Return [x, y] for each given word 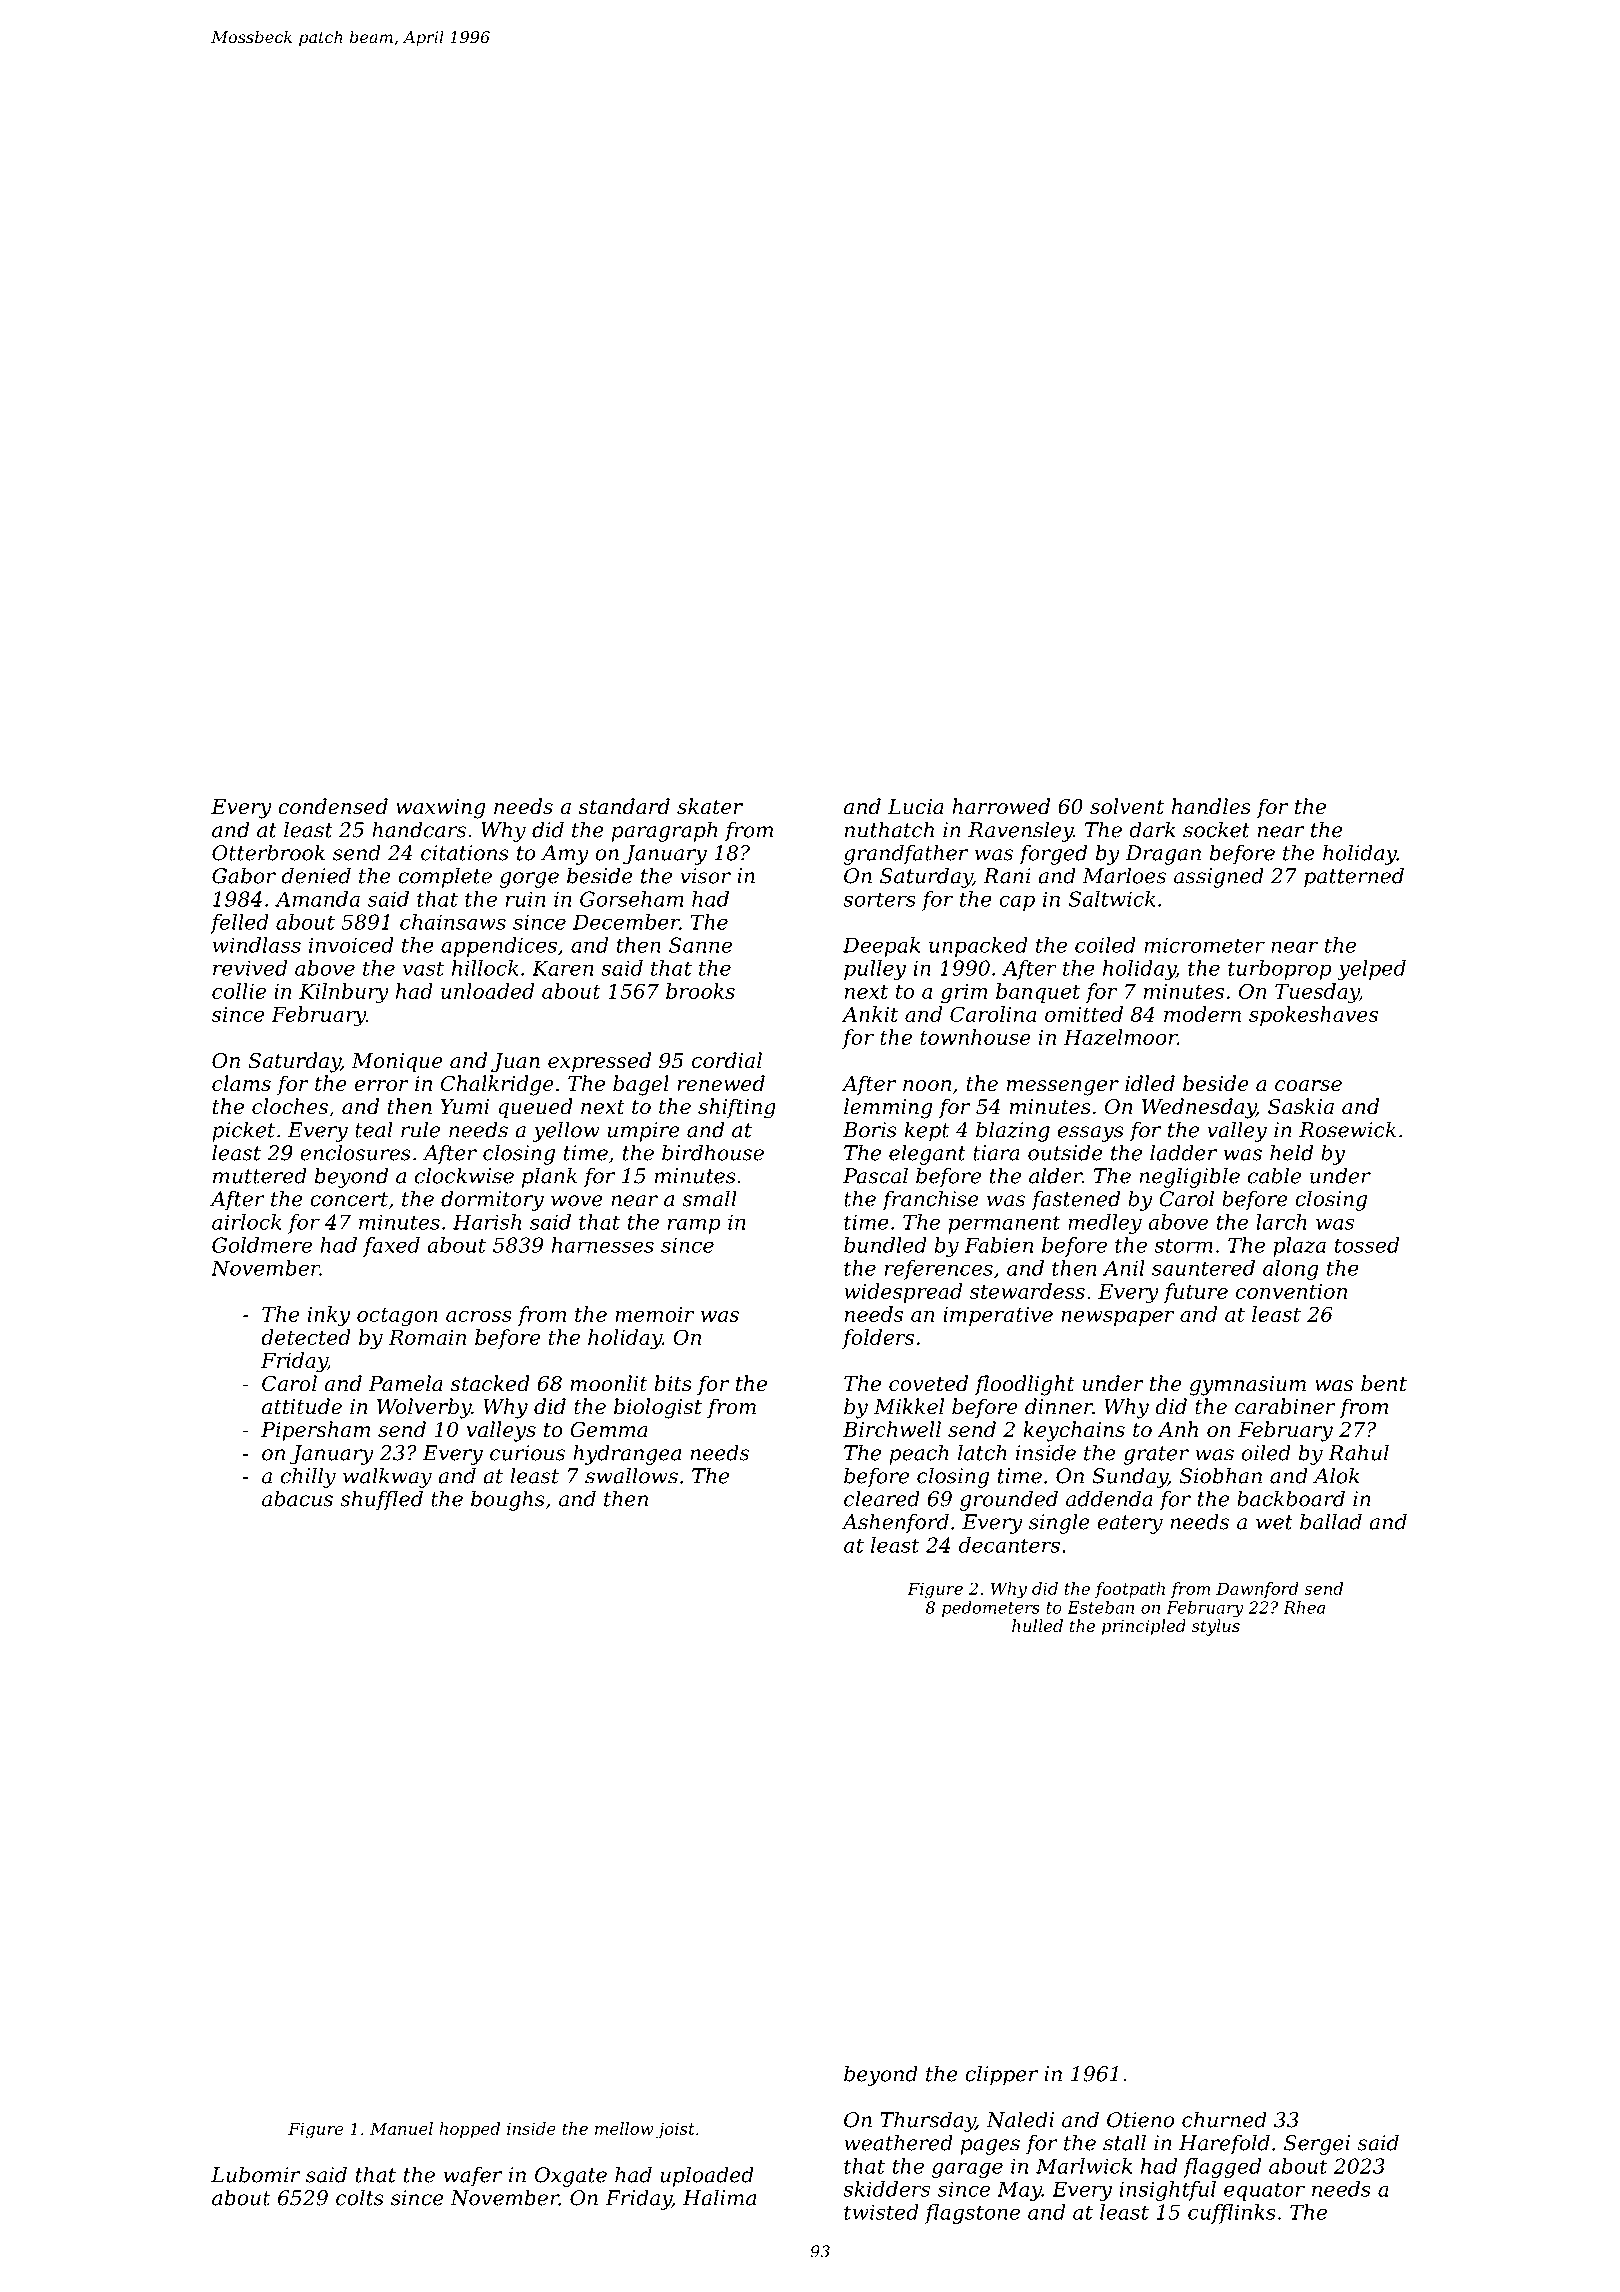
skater [710, 806]
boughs [508, 1500]
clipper [1001, 2075]
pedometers [991, 1609]
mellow [624, 2128]
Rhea [1304, 1607]
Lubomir [255, 2174]
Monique [397, 1063]
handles [1211, 806]
